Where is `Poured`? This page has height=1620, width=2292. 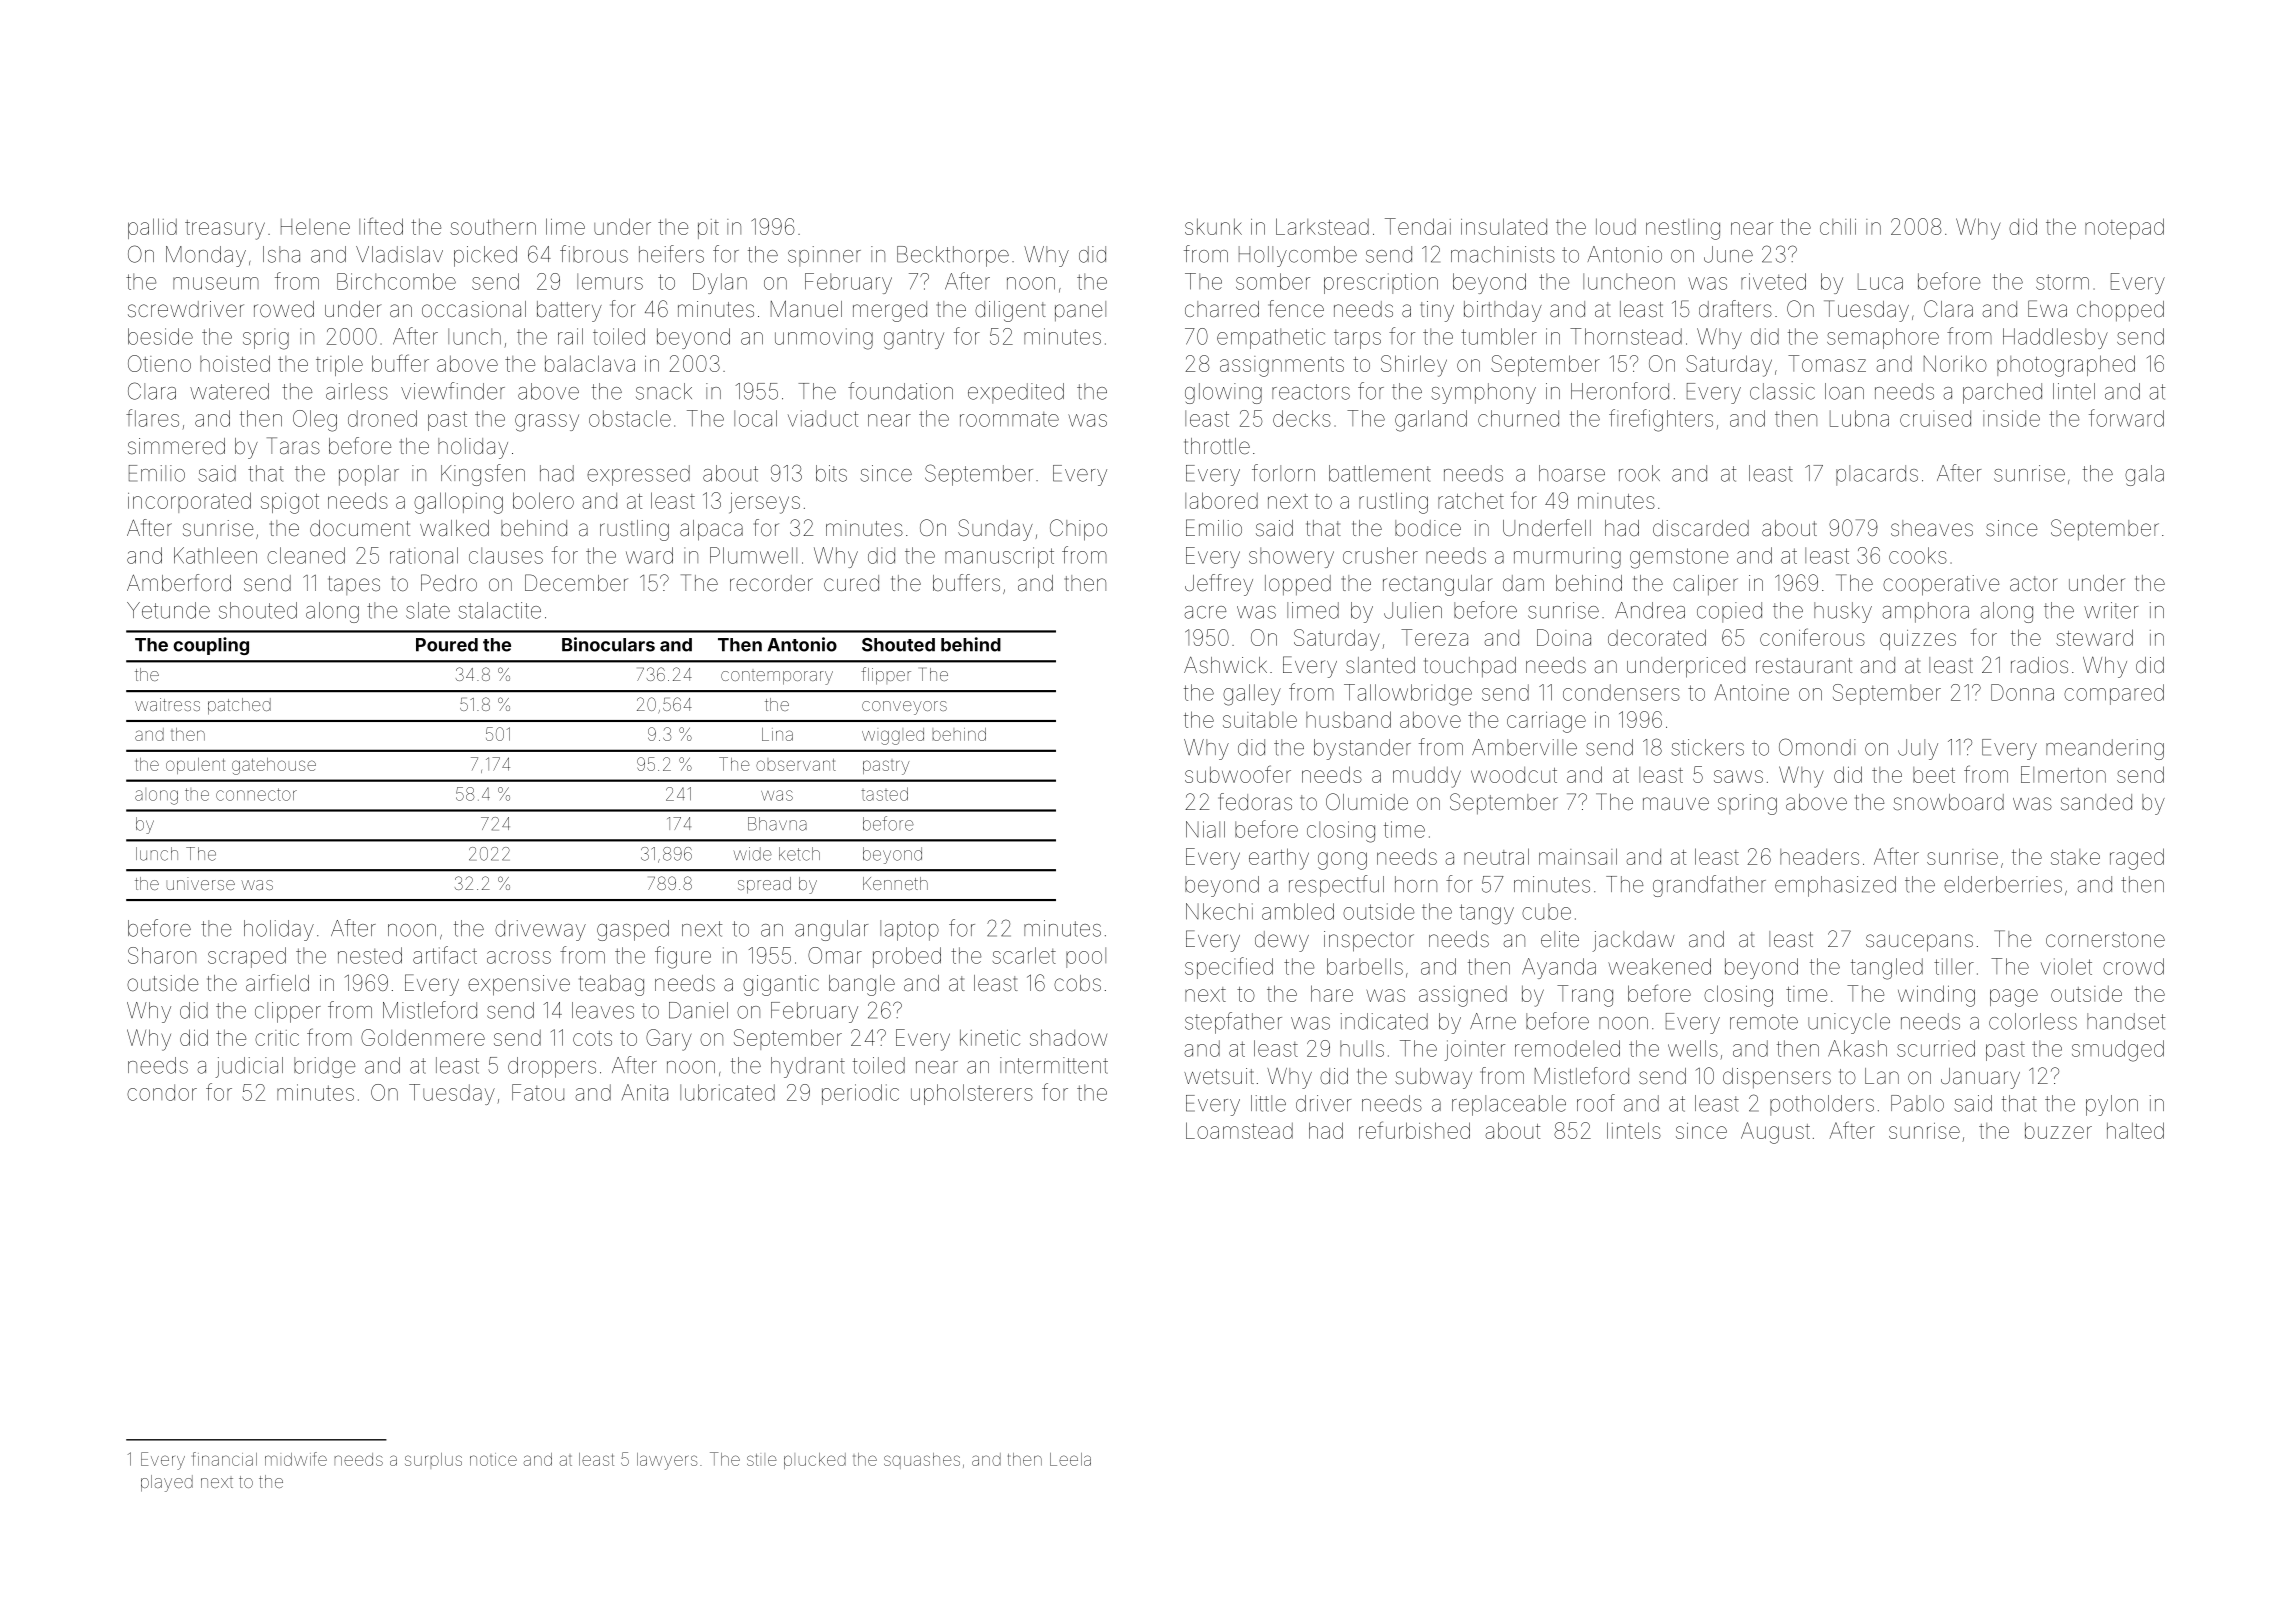
Poured is located at coordinates (447, 645).
